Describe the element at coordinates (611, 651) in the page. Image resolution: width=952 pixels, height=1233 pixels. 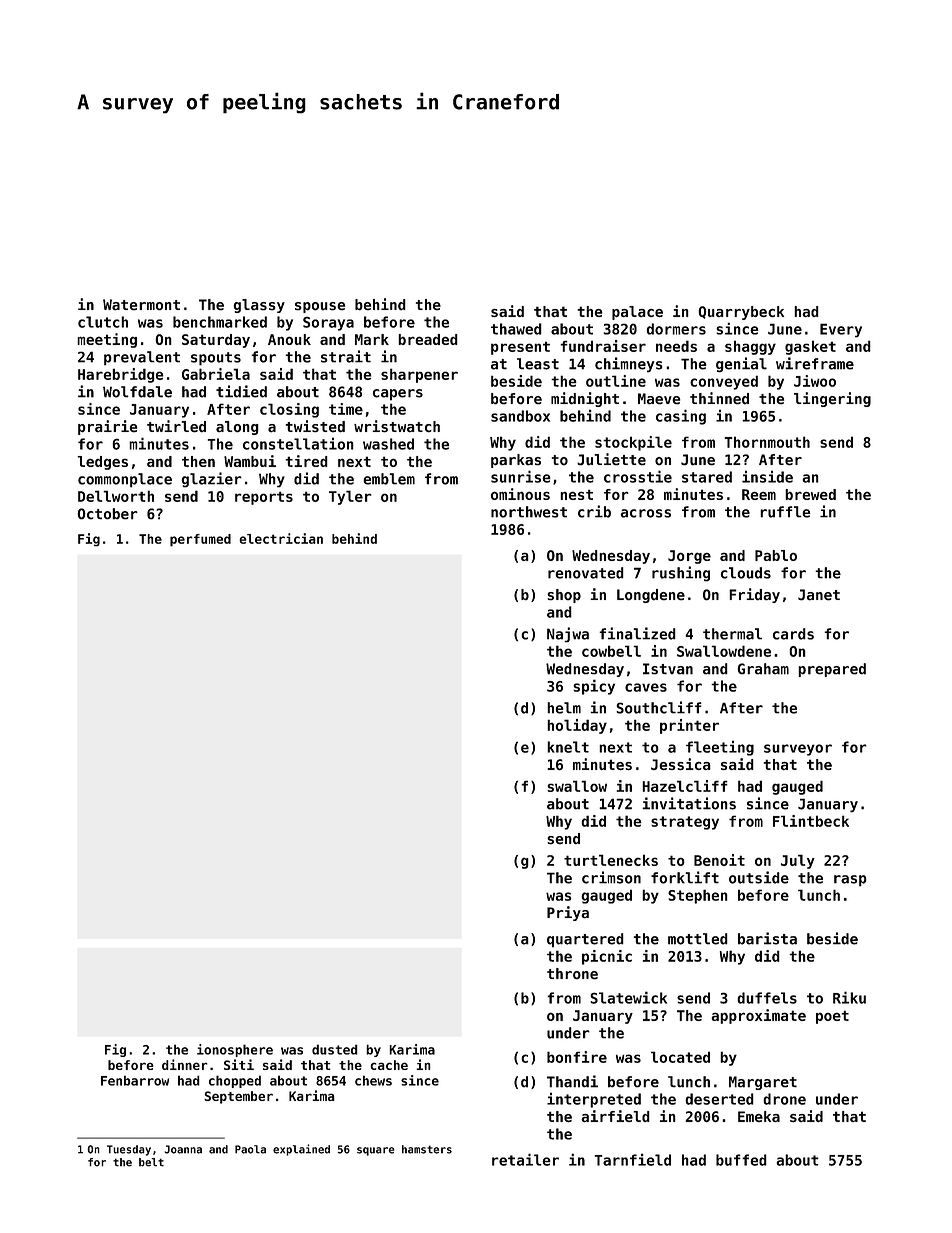
I see `cowbell` at that location.
